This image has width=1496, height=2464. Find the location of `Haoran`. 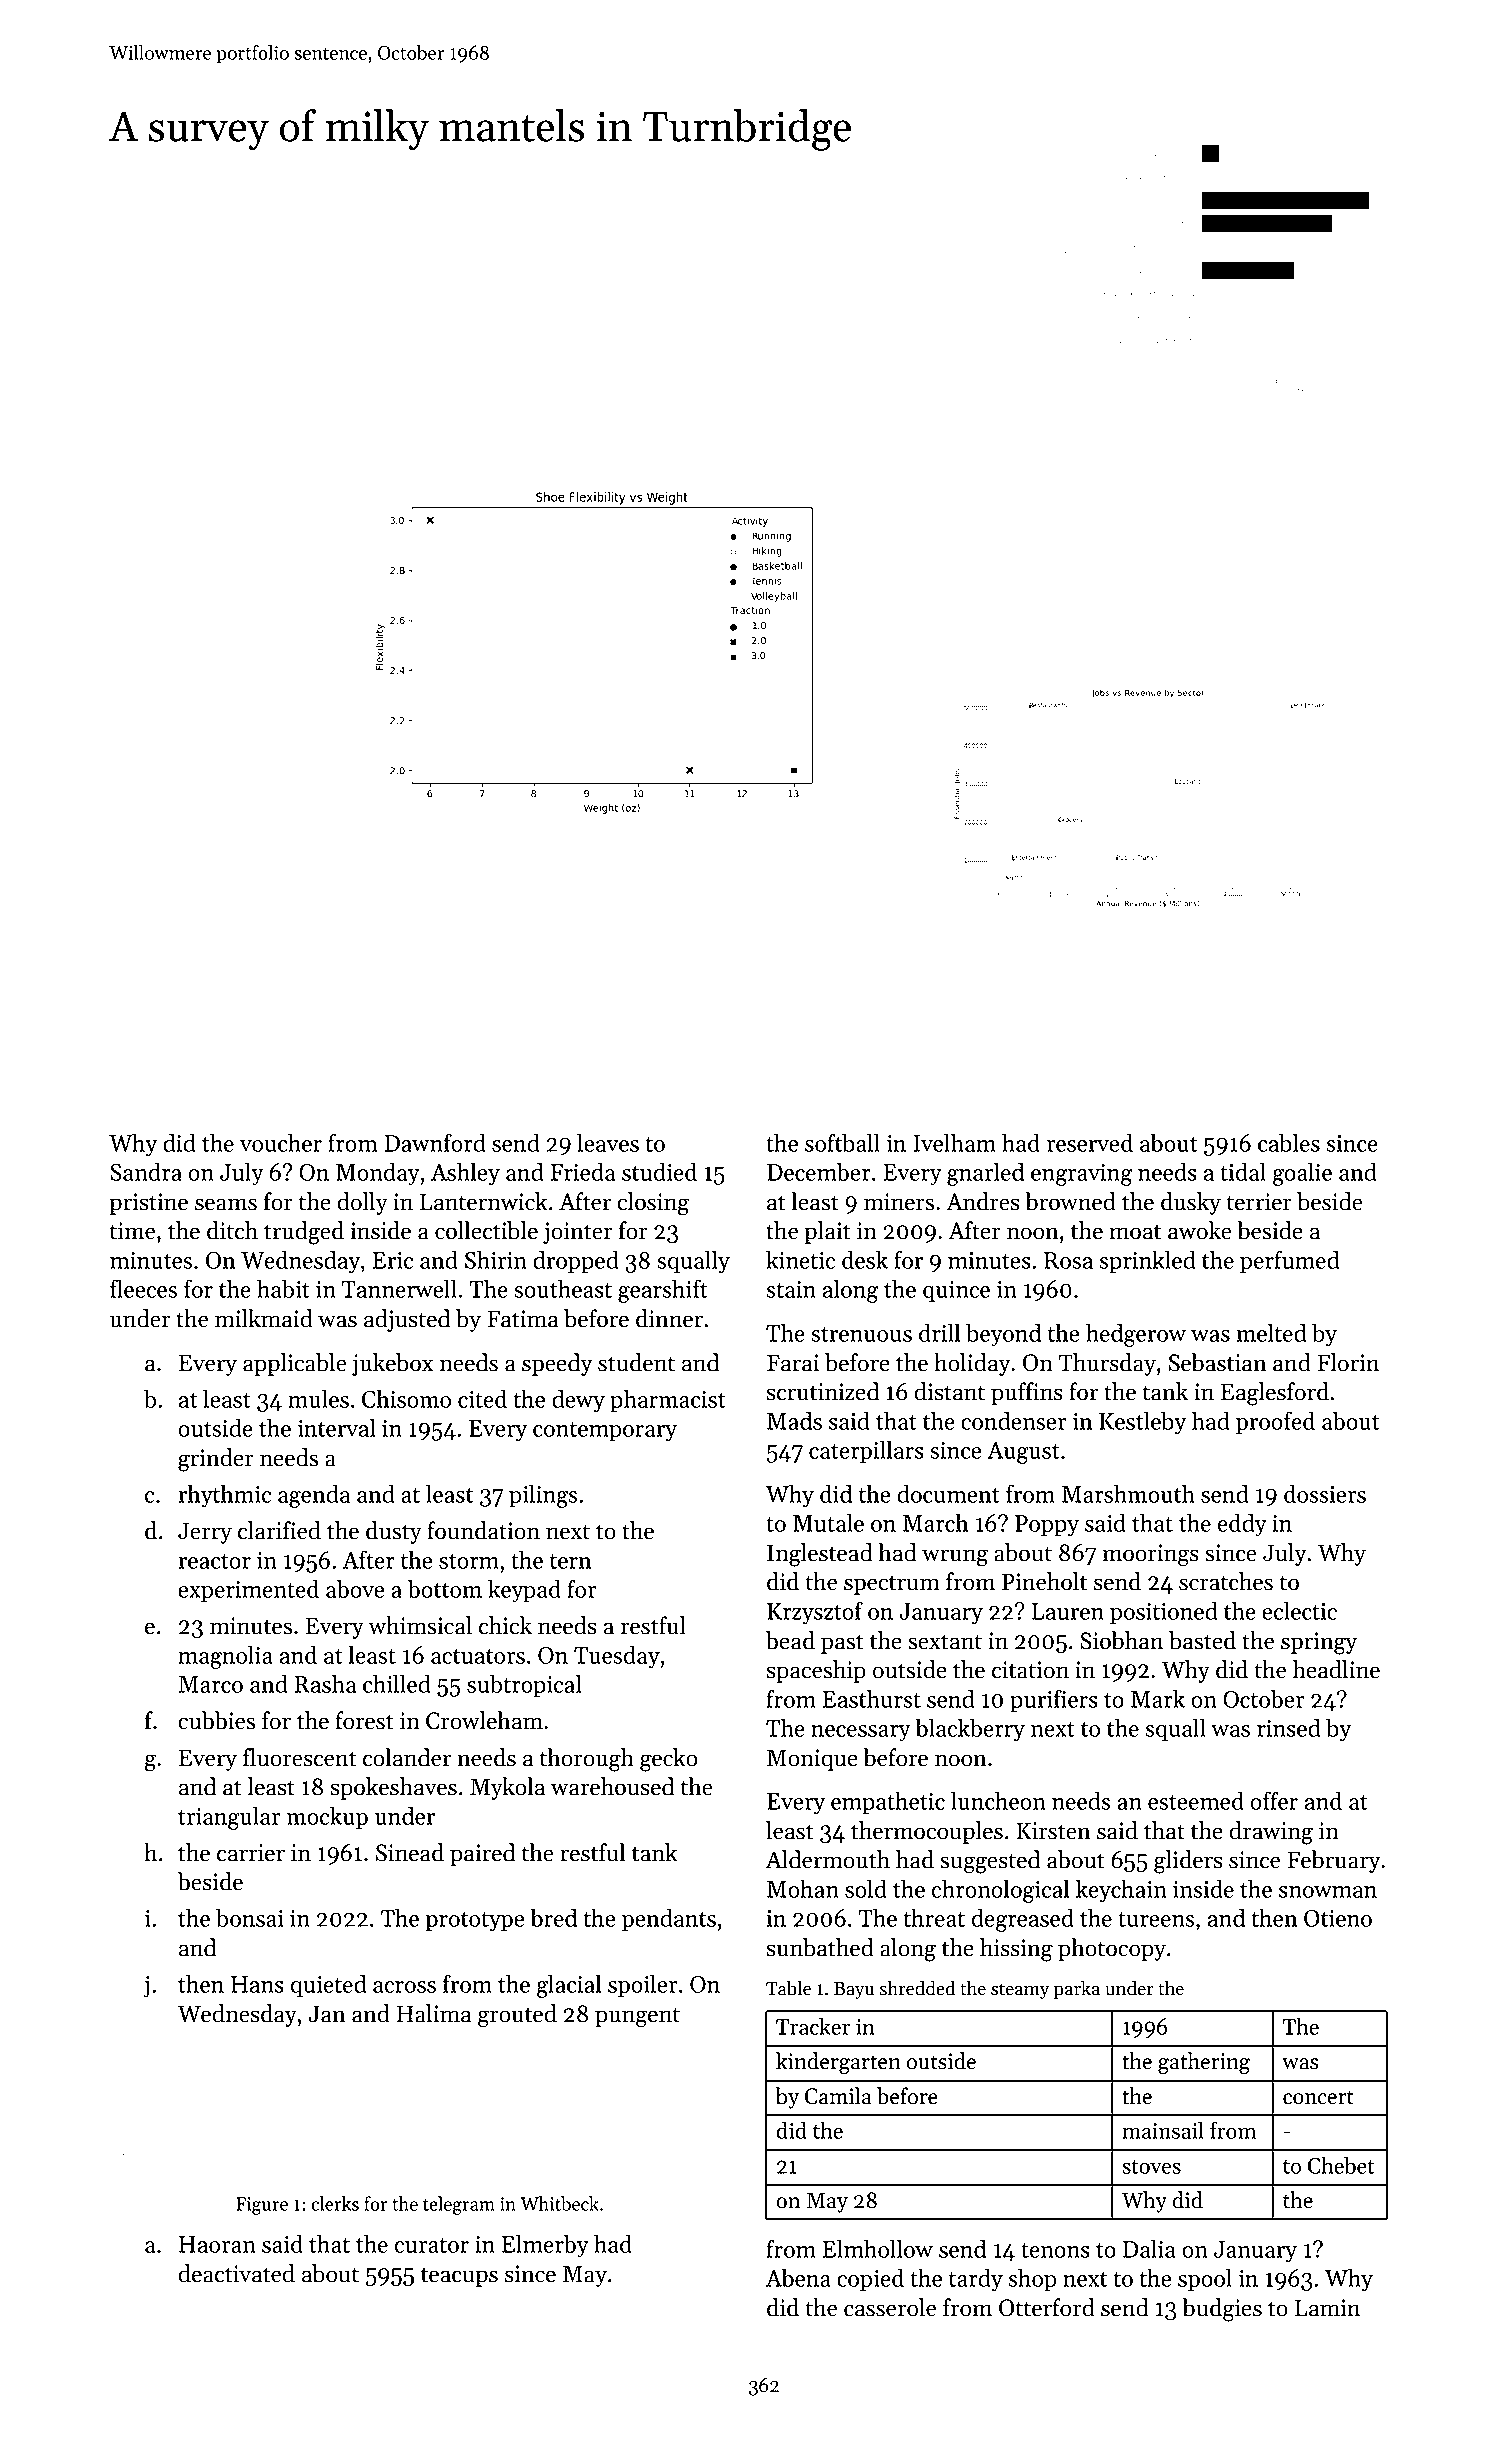

Haoran is located at coordinates (217, 2244).
